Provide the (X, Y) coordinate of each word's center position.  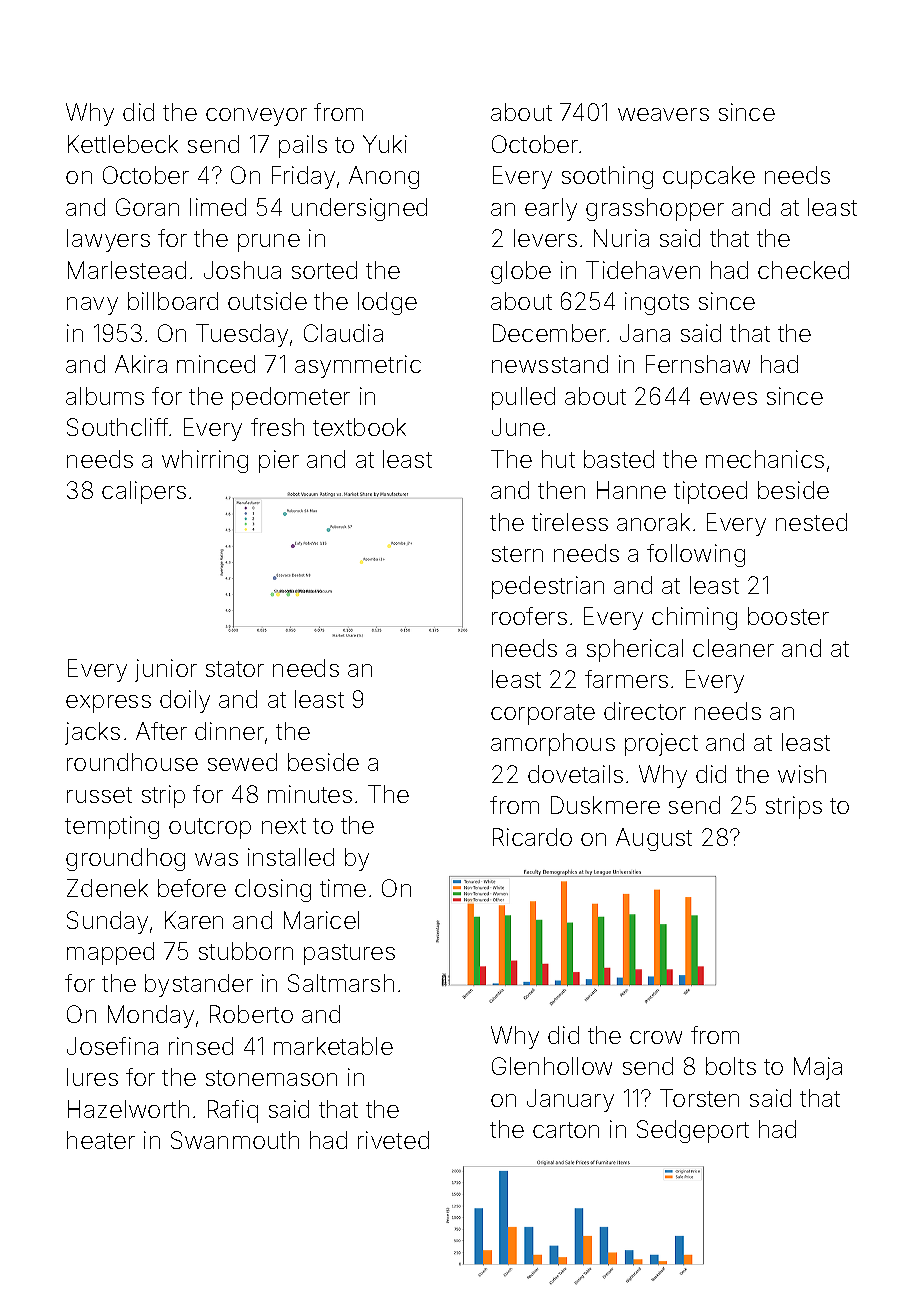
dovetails (575, 774)
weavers (663, 114)
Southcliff (117, 427)
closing (273, 890)
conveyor (256, 117)
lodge (387, 303)
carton (566, 1130)
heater (101, 1140)
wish (802, 774)
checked (803, 270)
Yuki (385, 144)
